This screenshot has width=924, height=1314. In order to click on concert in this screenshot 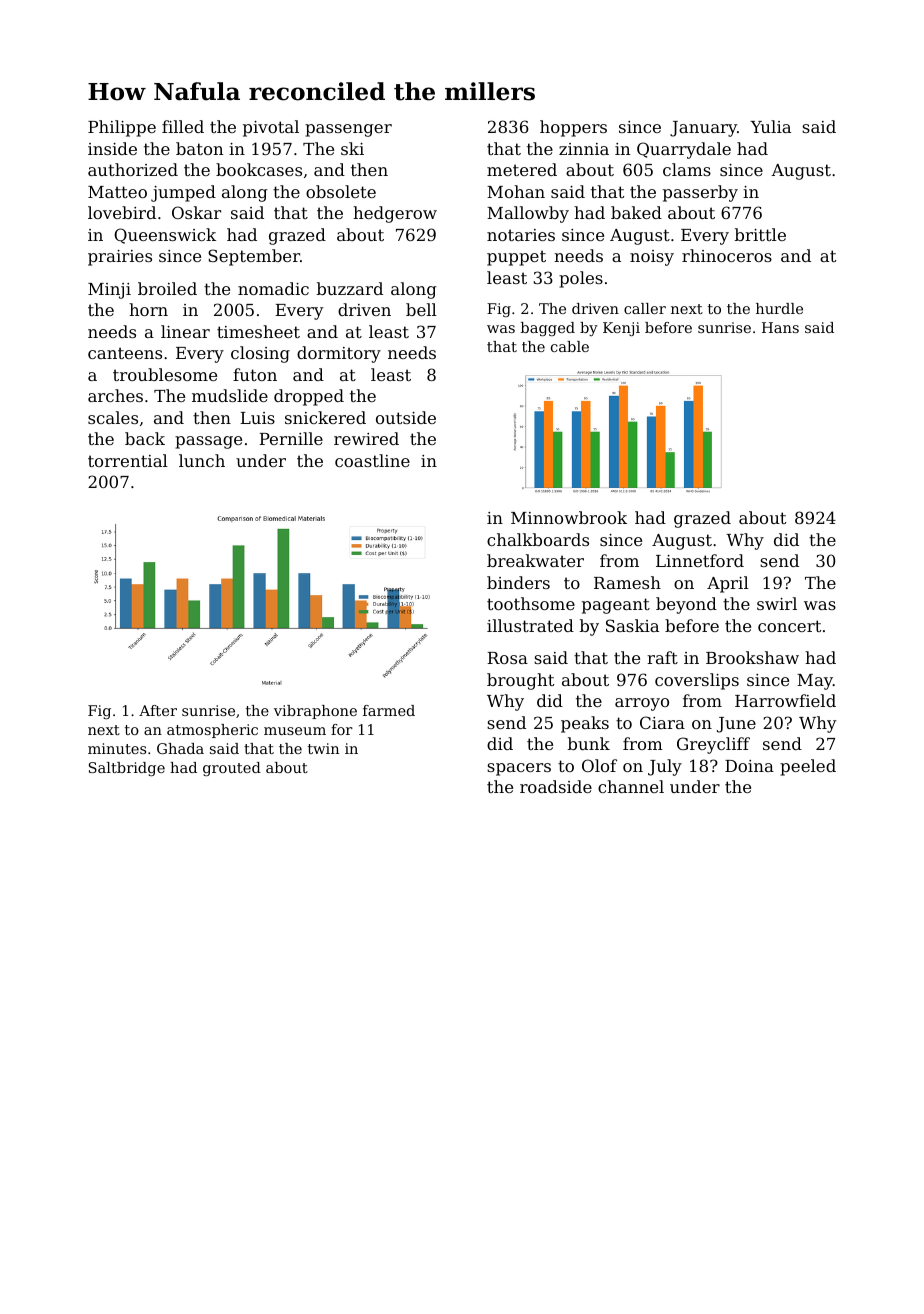, I will do `click(789, 626)`.
